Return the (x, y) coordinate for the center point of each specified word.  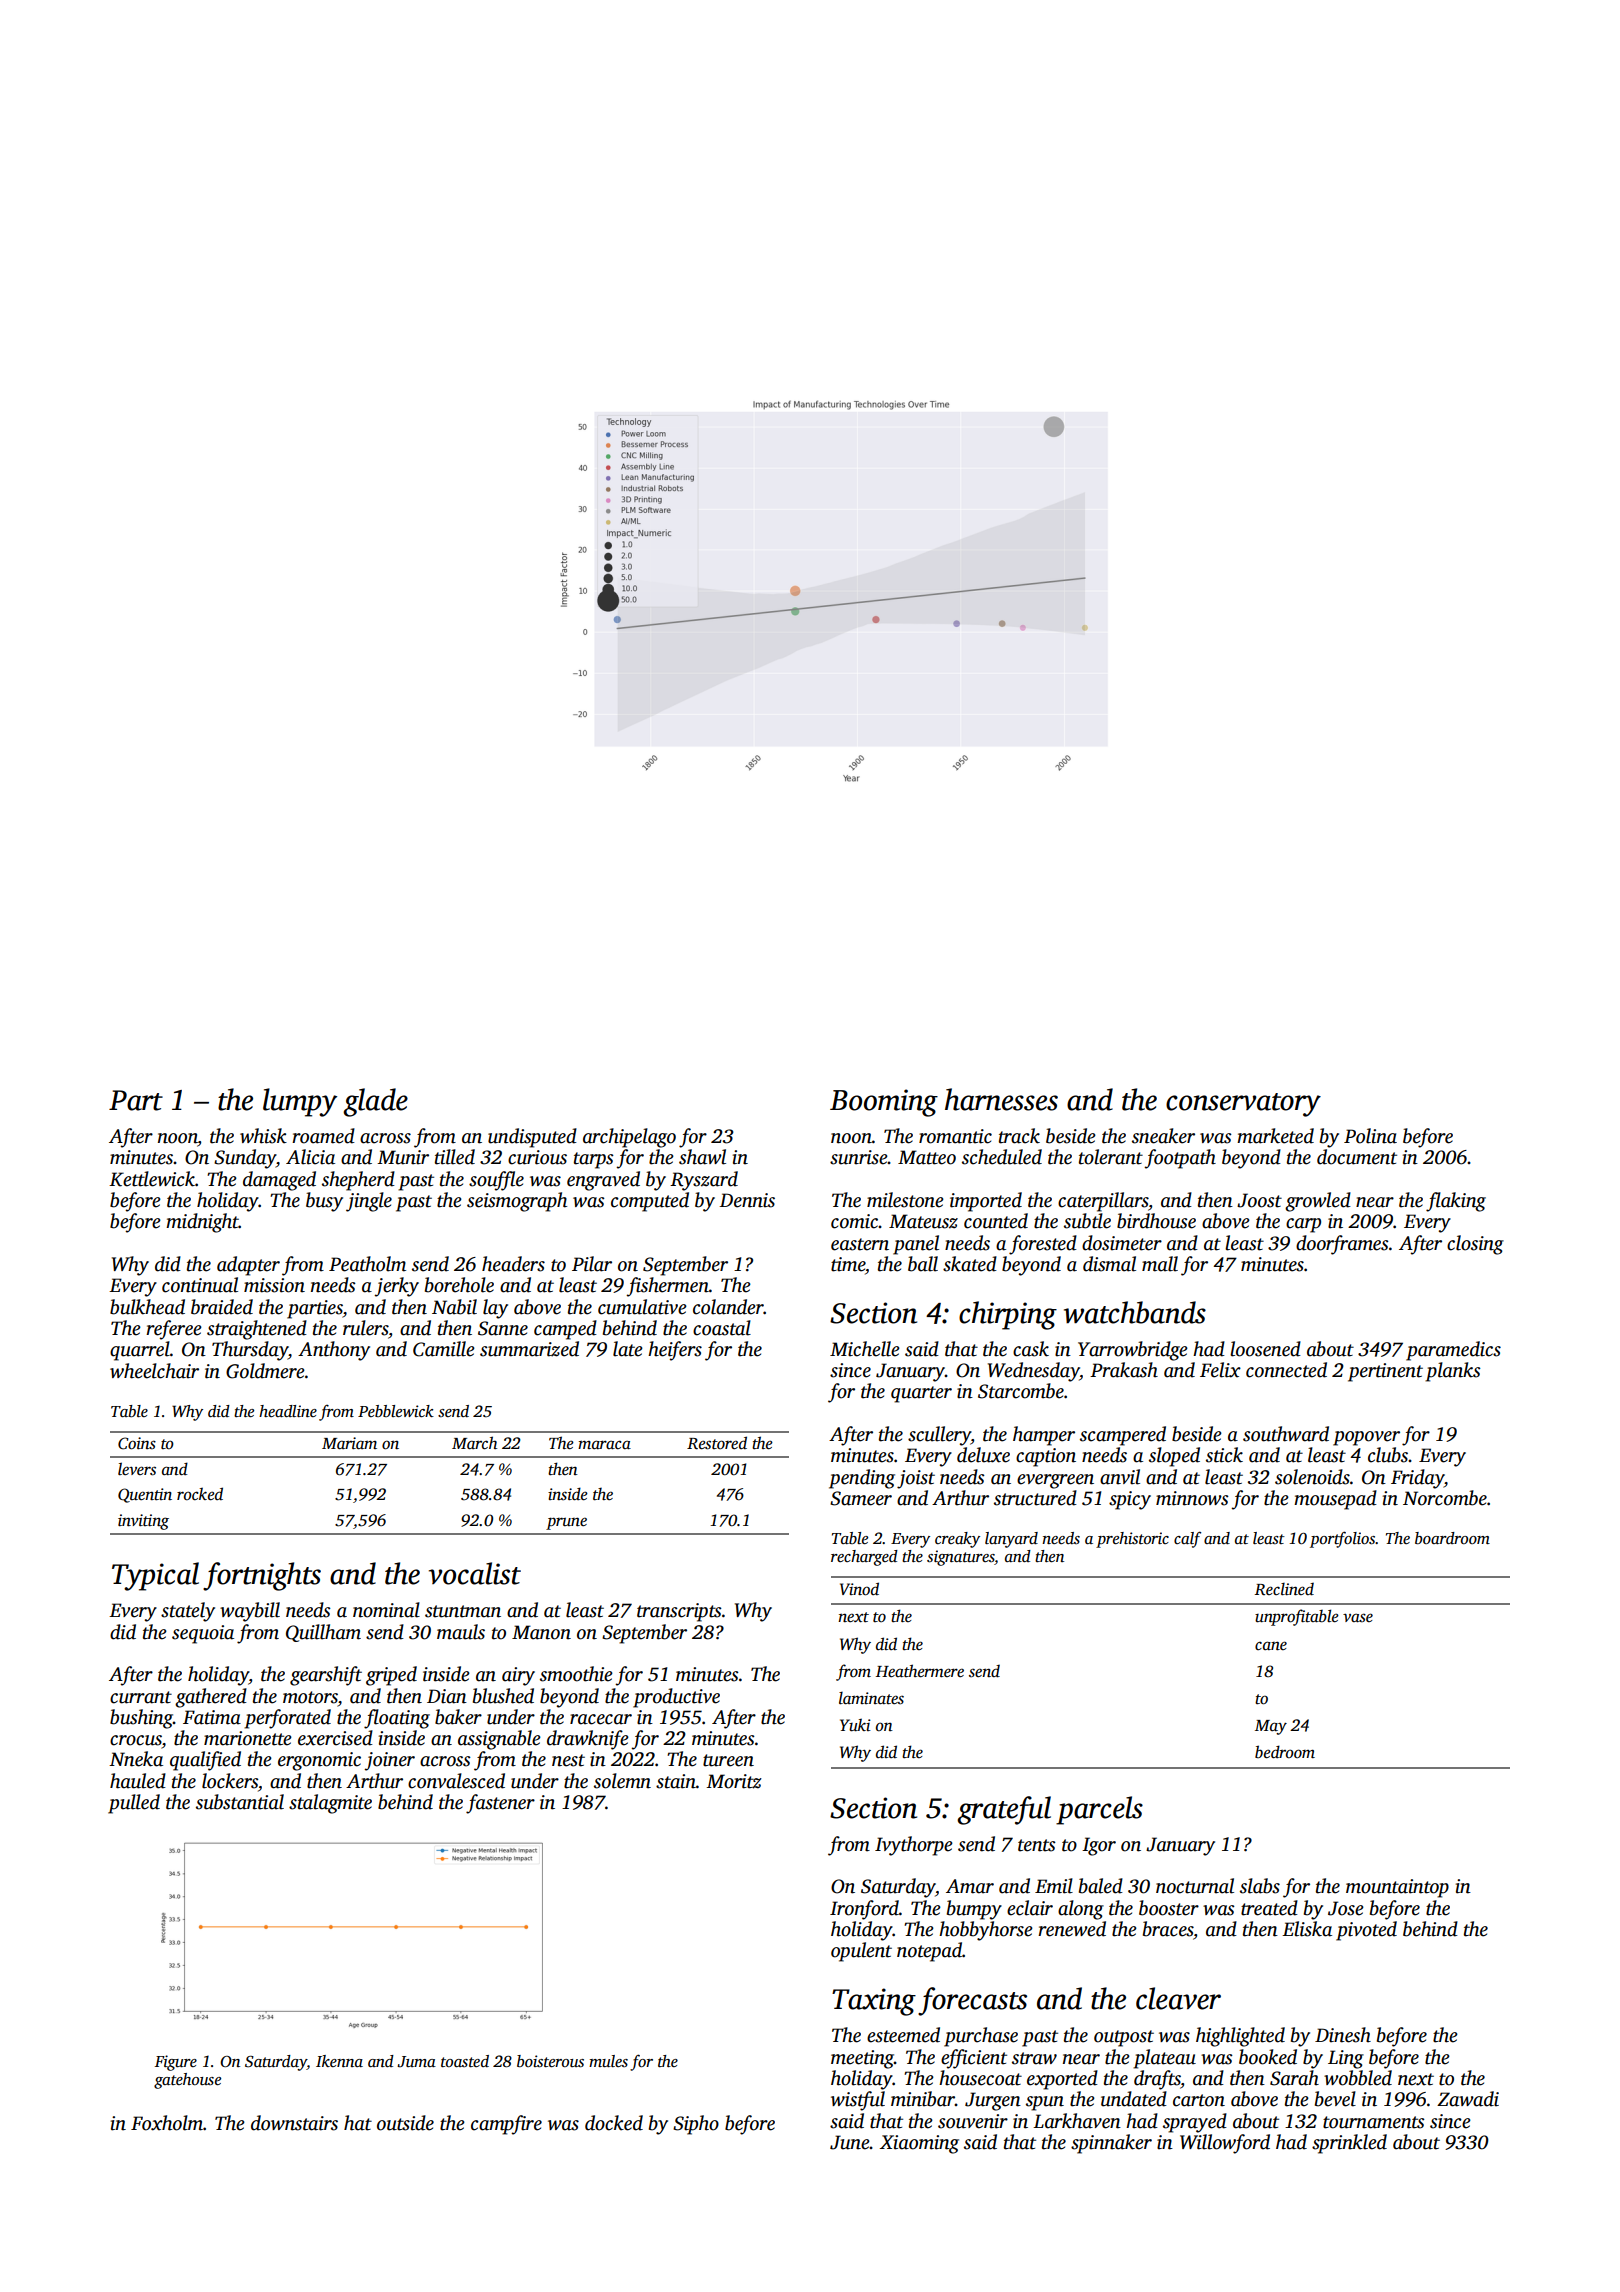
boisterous (550, 2061)
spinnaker (1111, 2144)
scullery (939, 1436)
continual (200, 1285)
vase (1358, 1618)
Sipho (696, 2125)
